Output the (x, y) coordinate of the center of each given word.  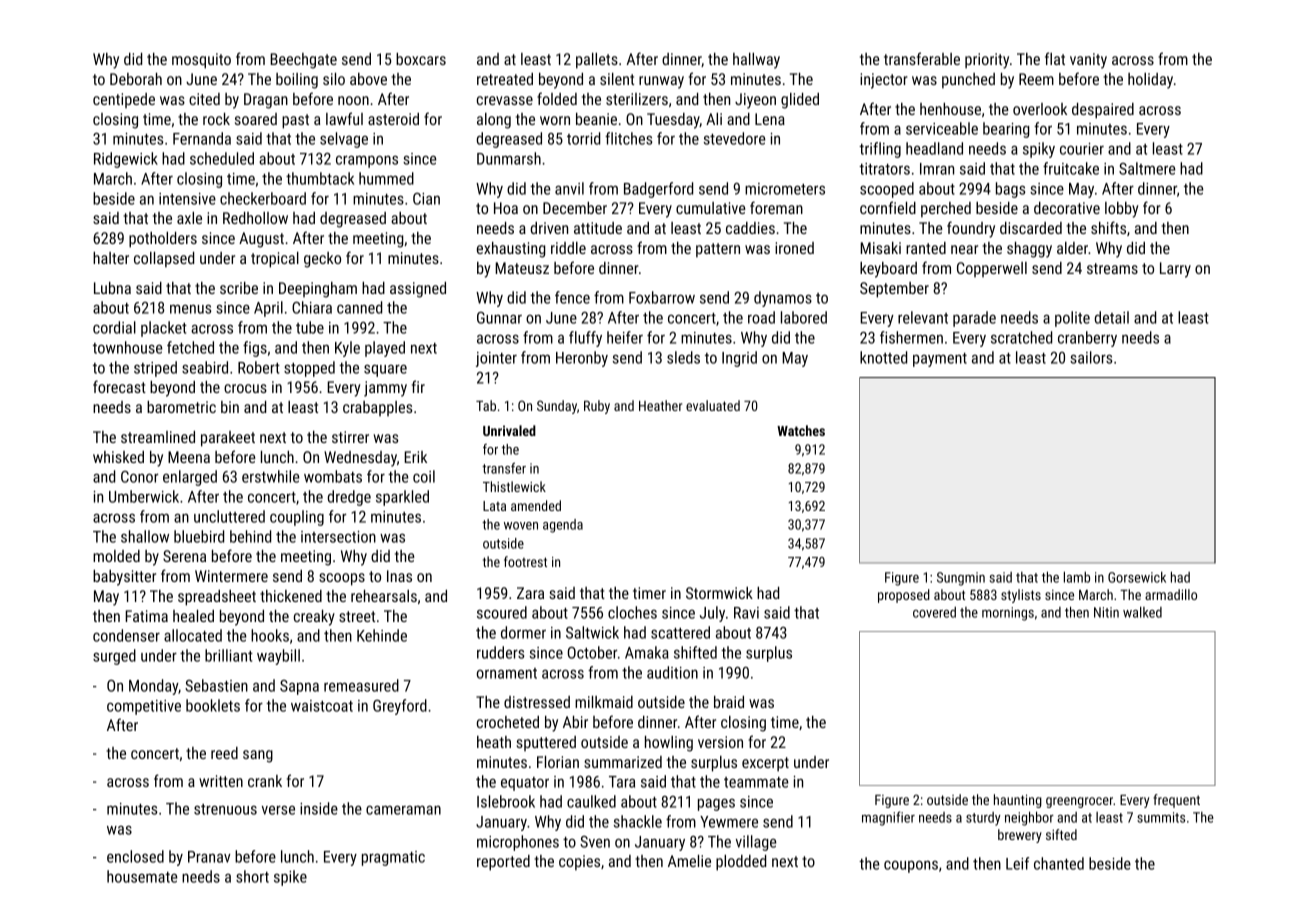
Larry (1175, 270)
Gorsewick (1137, 577)
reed (224, 753)
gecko (322, 260)
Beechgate (303, 61)
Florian (558, 762)
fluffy (585, 339)
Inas (399, 576)
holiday (1150, 81)
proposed (904, 596)
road (761, 317)
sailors (1091, 357)
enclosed (135, 856)
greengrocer (1079, 802)
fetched (190, 347)
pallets (597, 61)
